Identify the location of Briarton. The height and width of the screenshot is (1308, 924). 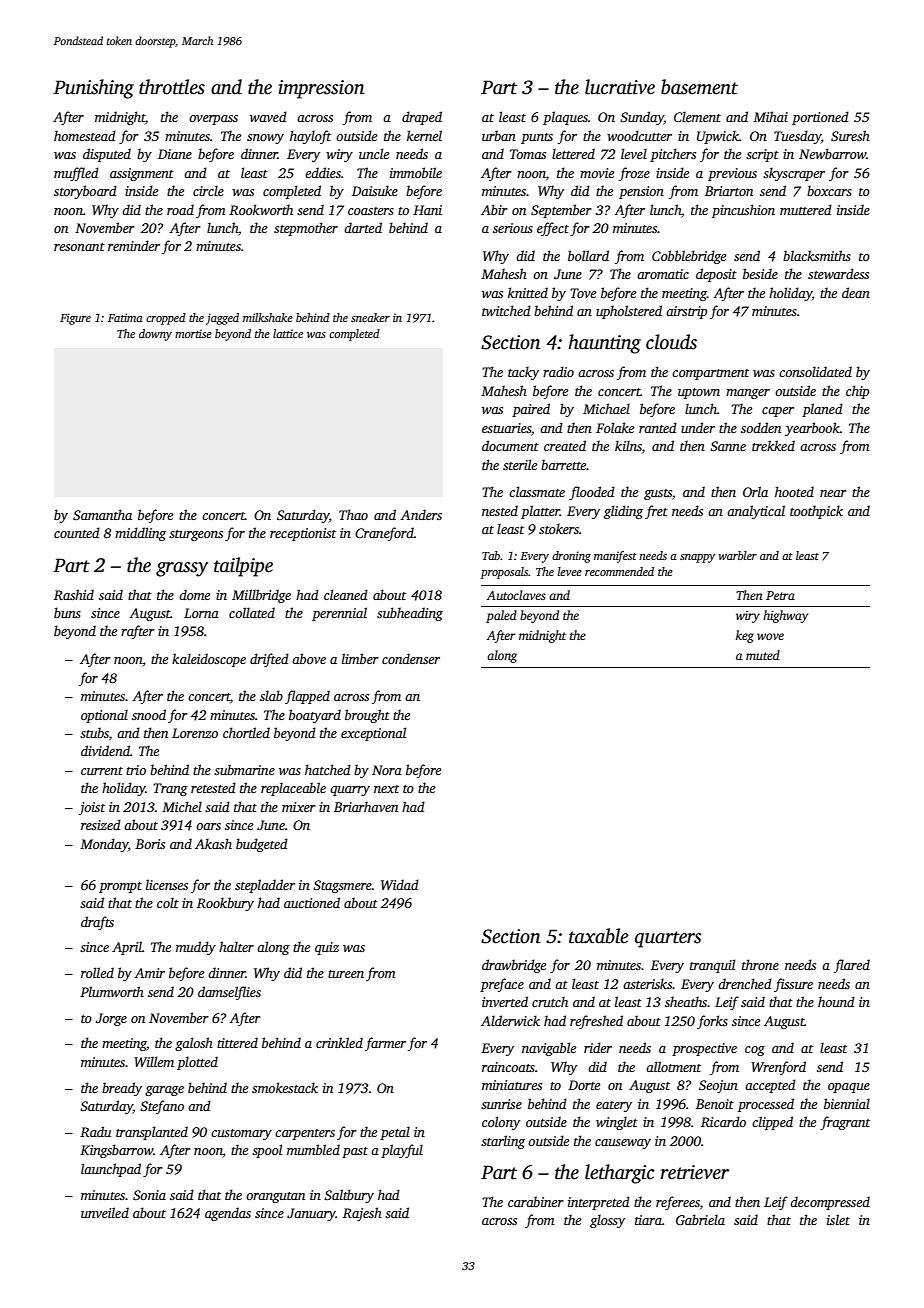
(729, 191).
